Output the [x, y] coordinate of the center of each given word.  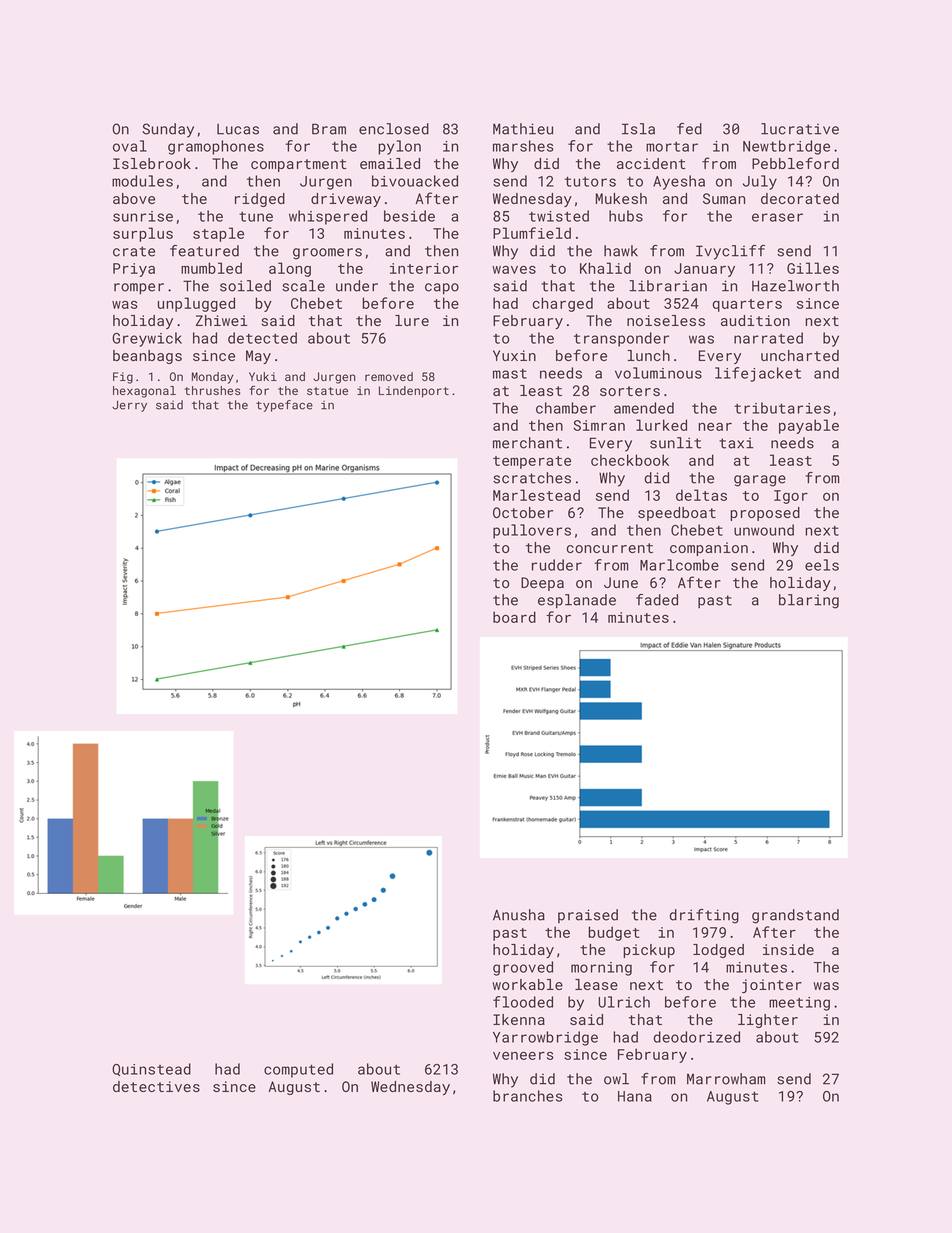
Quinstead [151, 1069]
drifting [704, 916]
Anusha [519, 915]
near [715, 426]
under [357, 286]
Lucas [238, 129]
